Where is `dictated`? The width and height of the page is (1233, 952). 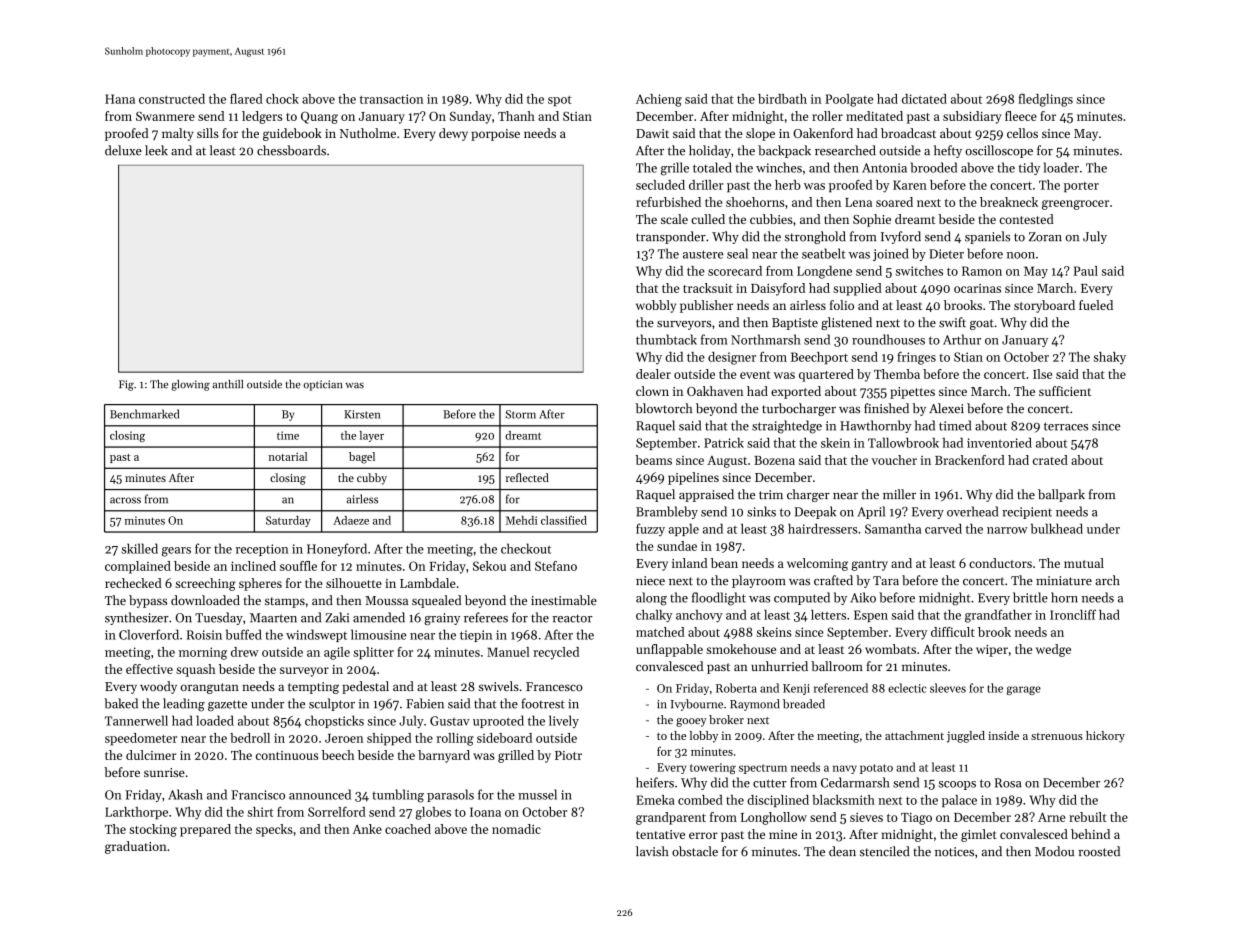 dictated is located at coordinates (924, 99).
